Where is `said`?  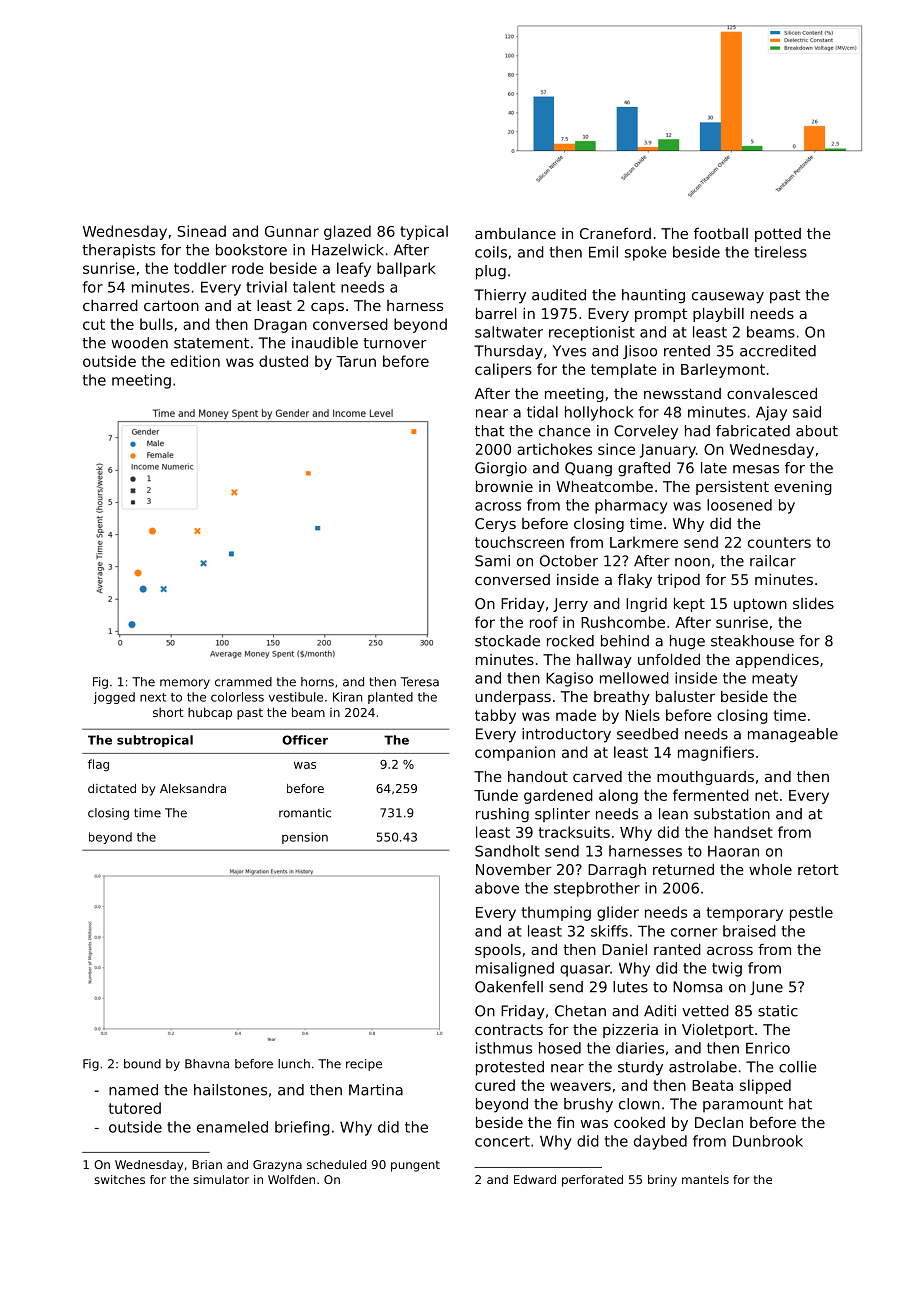 said is located at coordinates (807, 412).
